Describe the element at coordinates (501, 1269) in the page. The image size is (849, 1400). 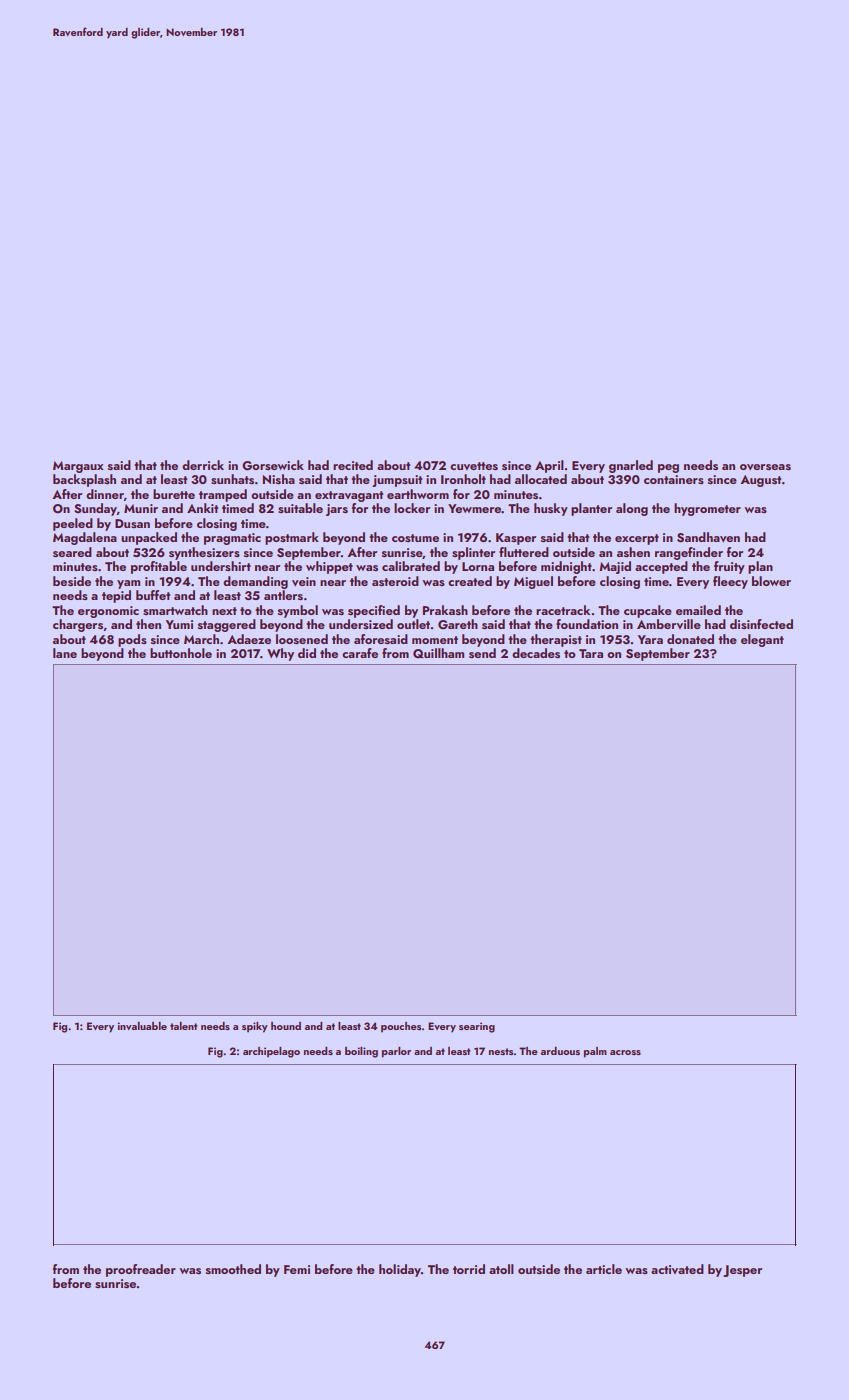
I see `atoll` at that location.
